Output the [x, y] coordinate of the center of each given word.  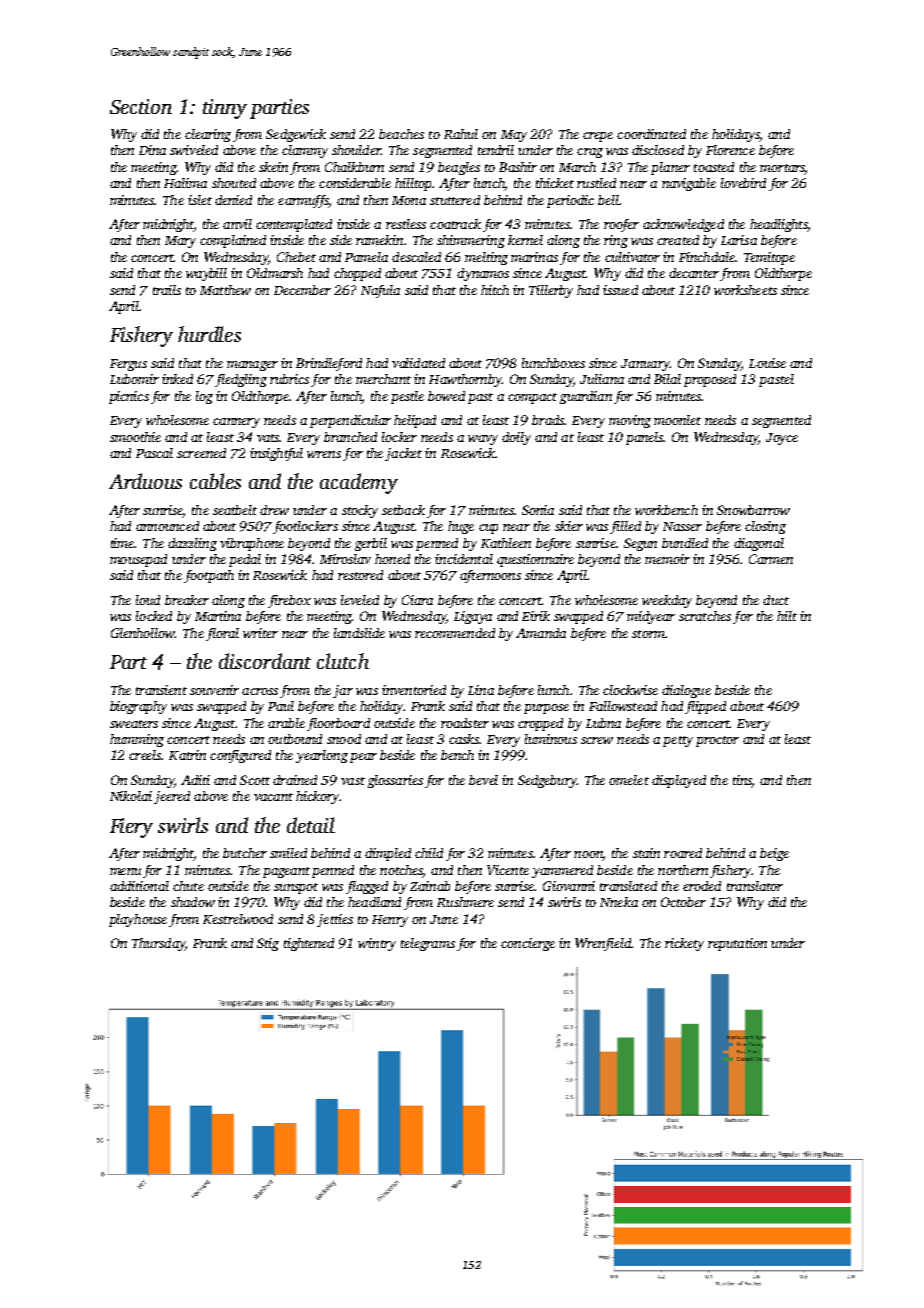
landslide [359, 633]
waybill [206, 274]
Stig [268, 944]
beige [774, 854]
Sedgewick [296, 135]
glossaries [395, 781]
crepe [598, 137]
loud [148, 600]
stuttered [455, 200]
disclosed [658, 150]
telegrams [428, 944]
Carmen [771, 559]
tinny [225, 109]
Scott [255, 780]
